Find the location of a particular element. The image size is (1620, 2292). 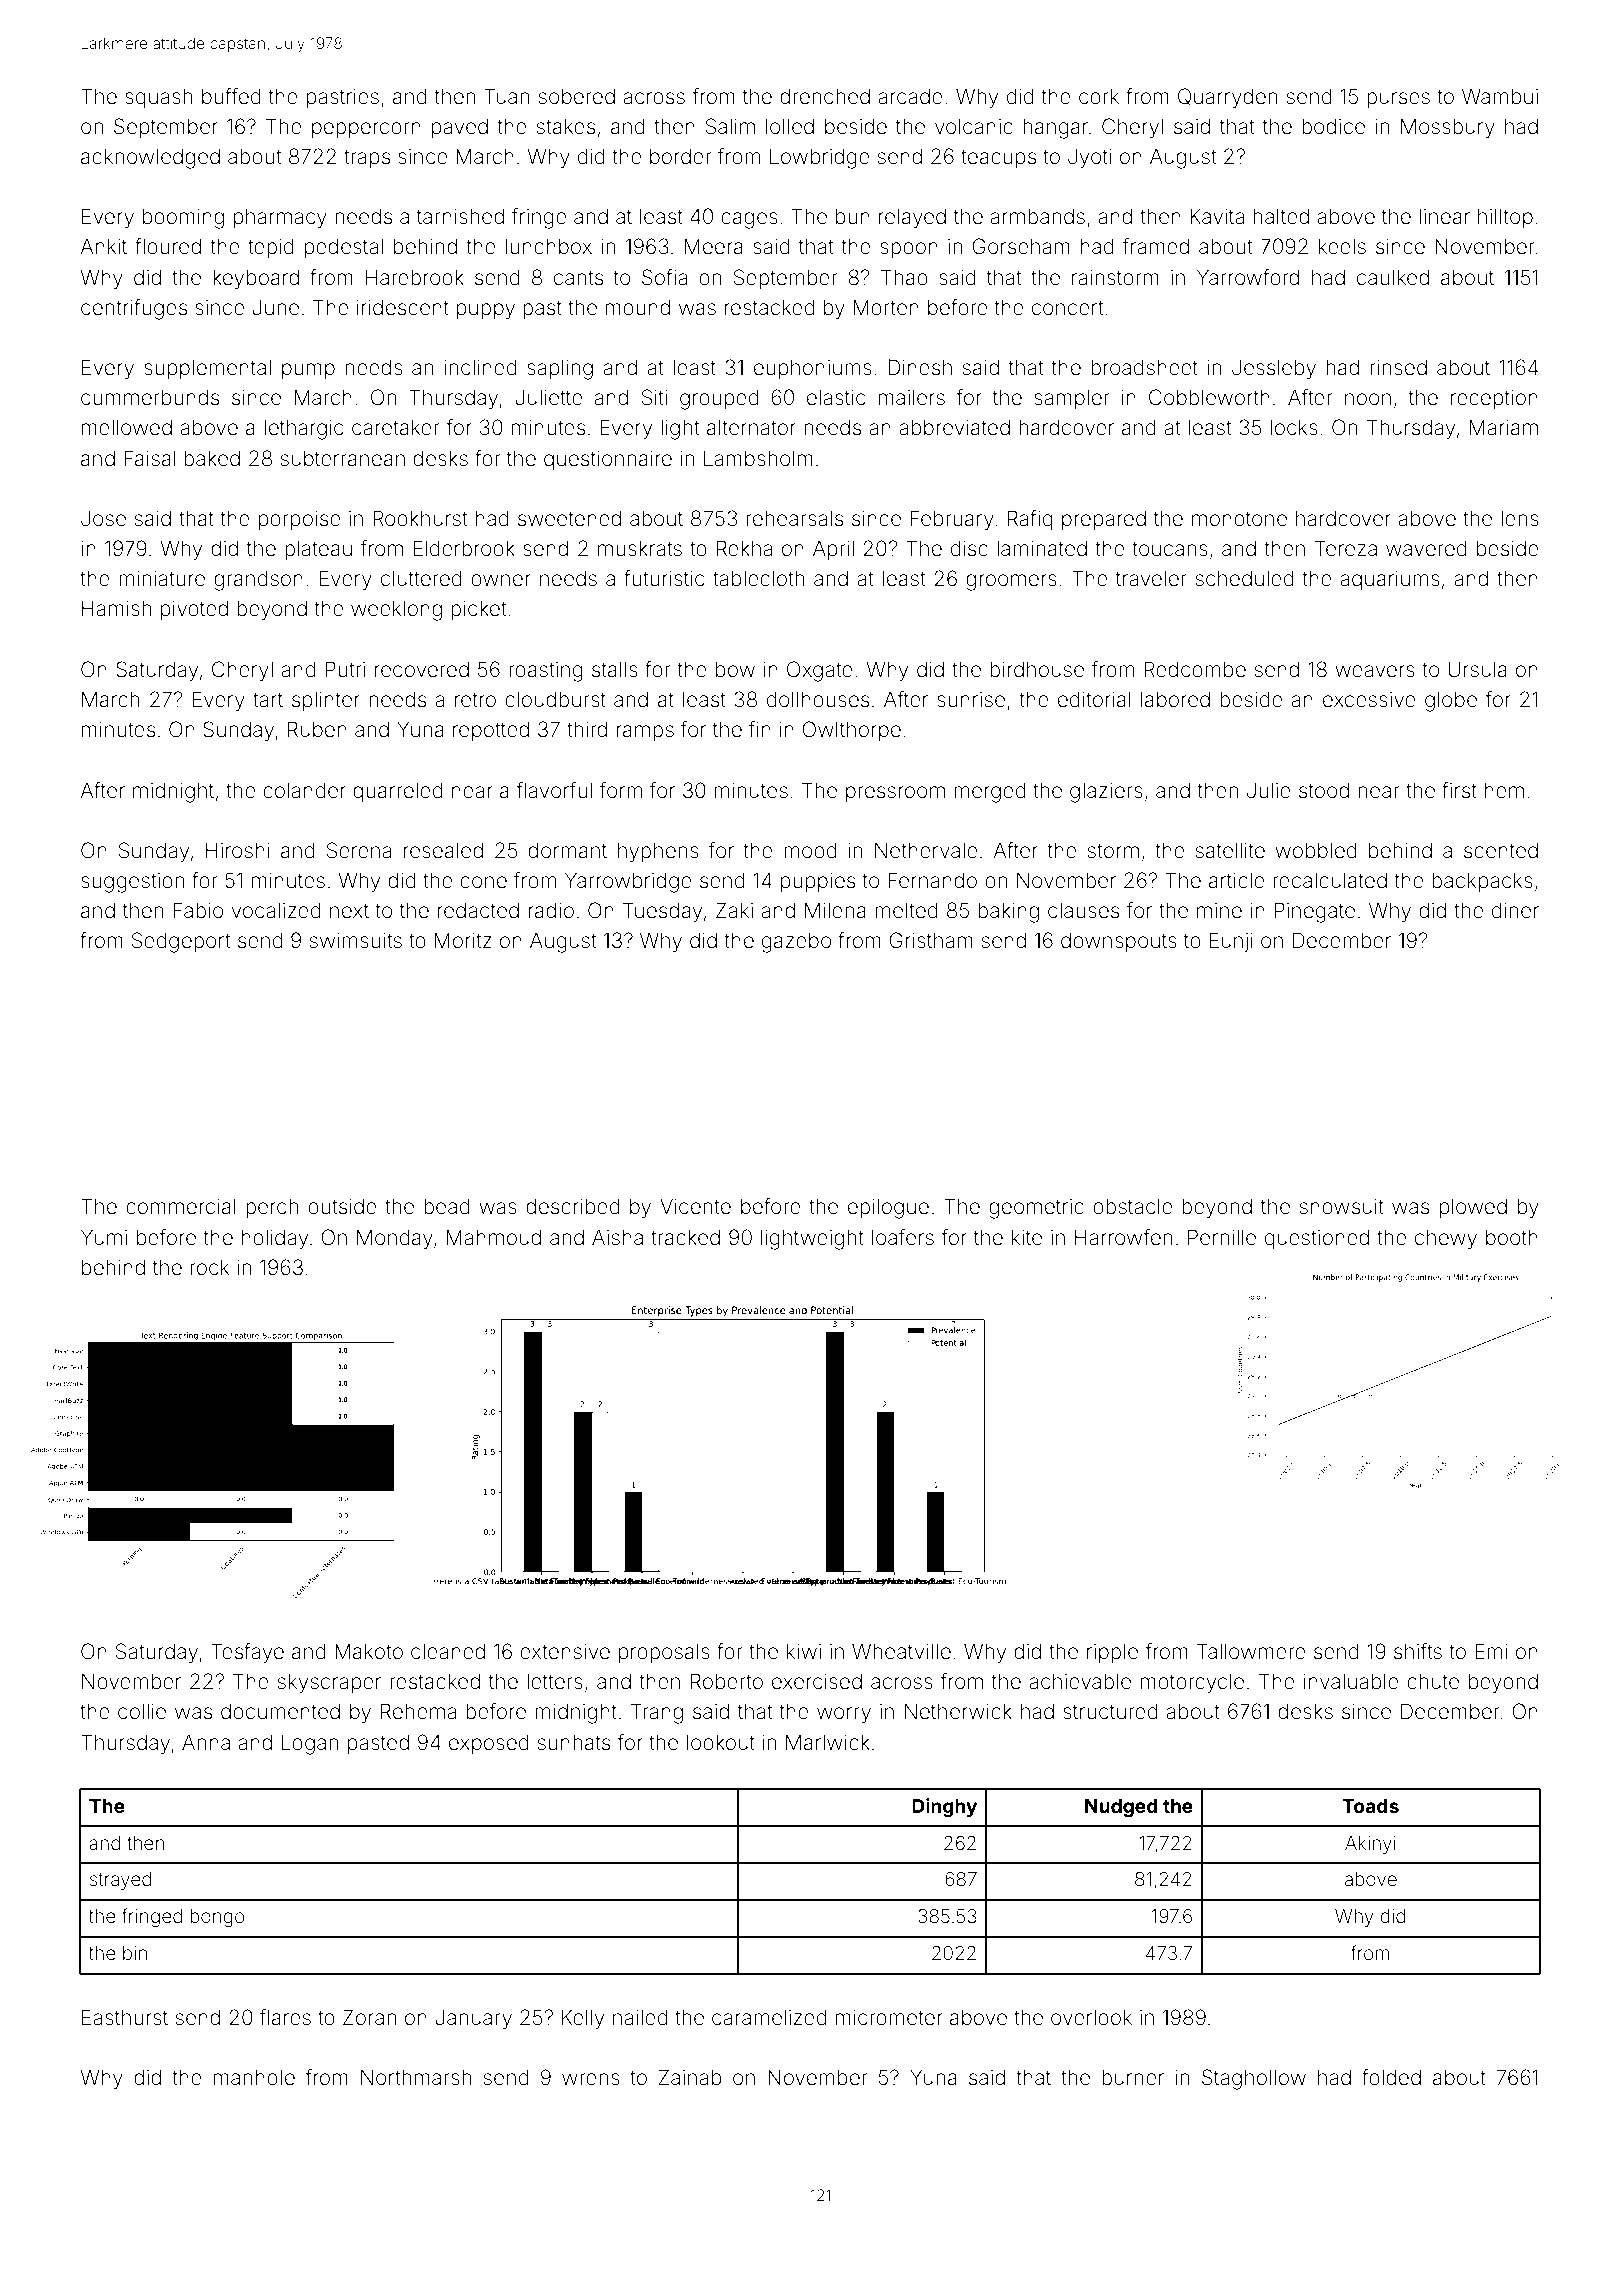

exposed is located at coordinates (489, 1744).
